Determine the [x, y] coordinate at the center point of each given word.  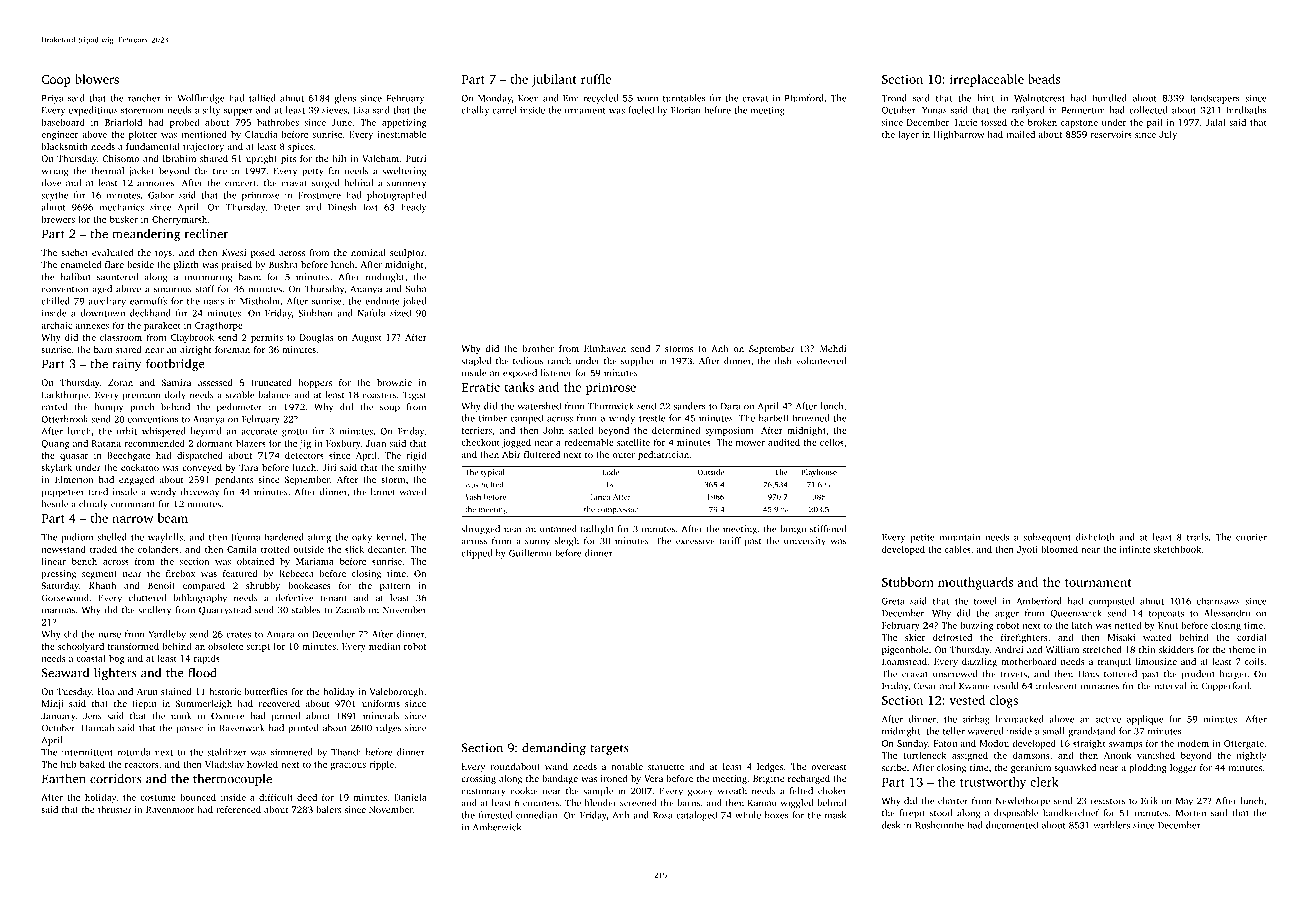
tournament [1098, 583]
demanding [554, 748]
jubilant [554, 80]
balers [328, 809]
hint [986, 98]
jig [305, 444]
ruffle [596, 79]
